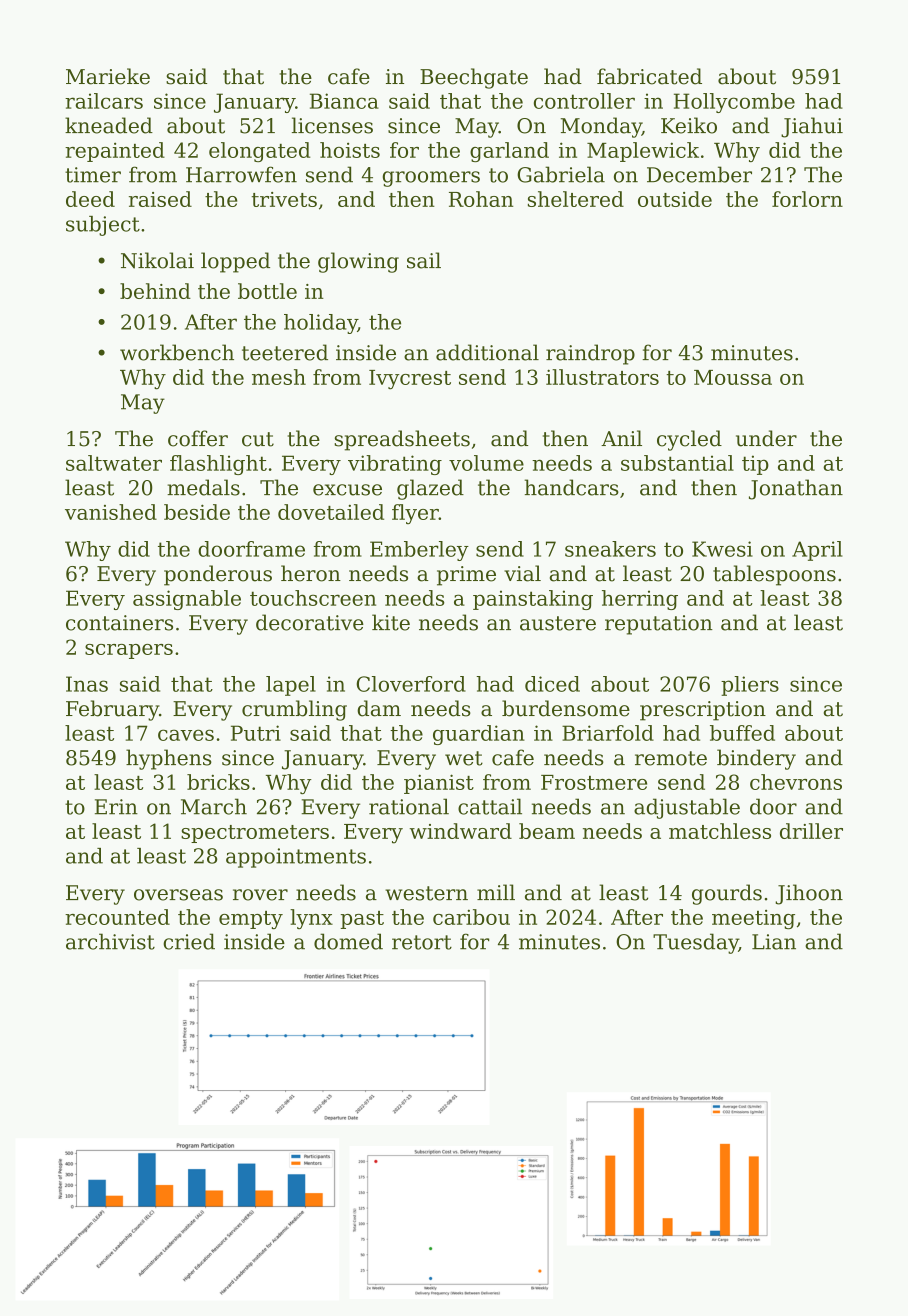 This document has width=908, height=1316. I want to click on archivist, so click(110, 941).
